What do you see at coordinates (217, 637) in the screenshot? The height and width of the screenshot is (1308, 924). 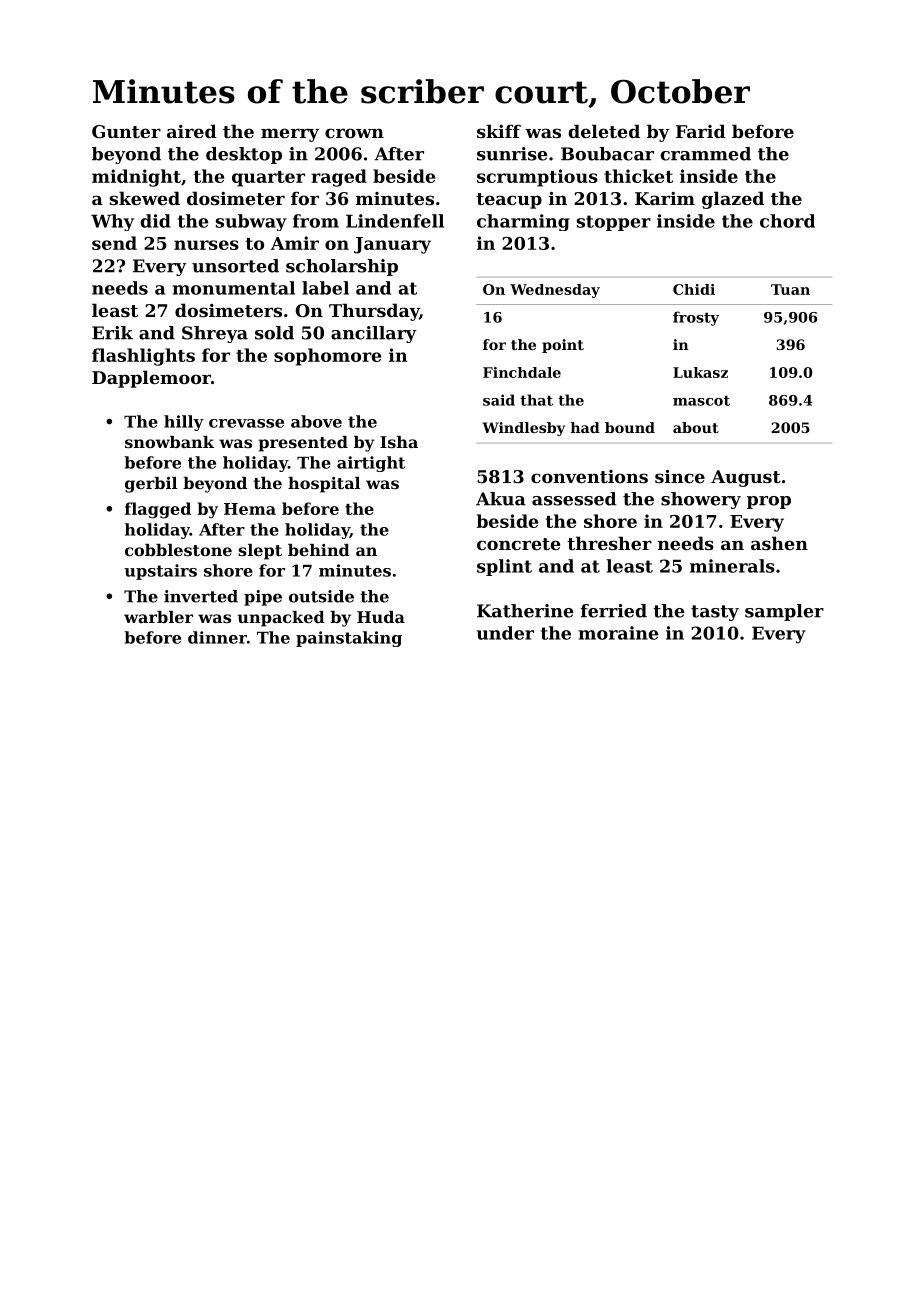 I see `dinner` at bounding box center [217, 637].
